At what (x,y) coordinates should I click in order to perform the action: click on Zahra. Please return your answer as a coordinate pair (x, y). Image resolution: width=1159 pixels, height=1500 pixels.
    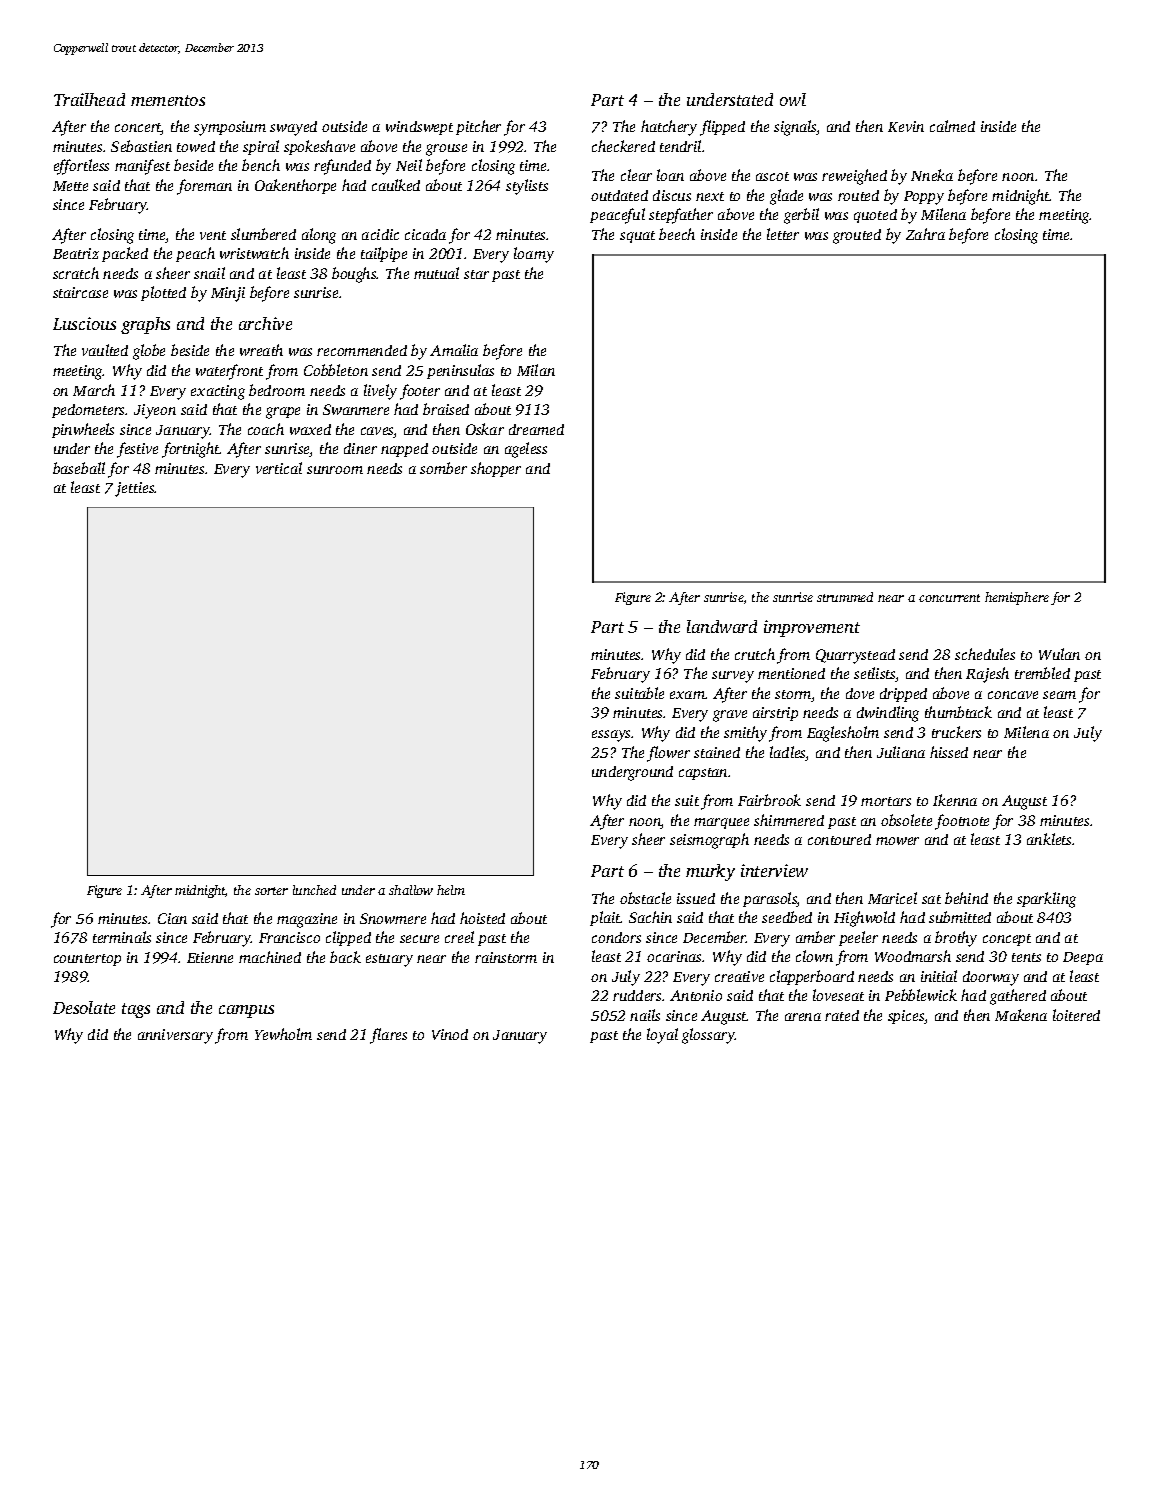
    Looking at the image, I should click on (925, 234).
